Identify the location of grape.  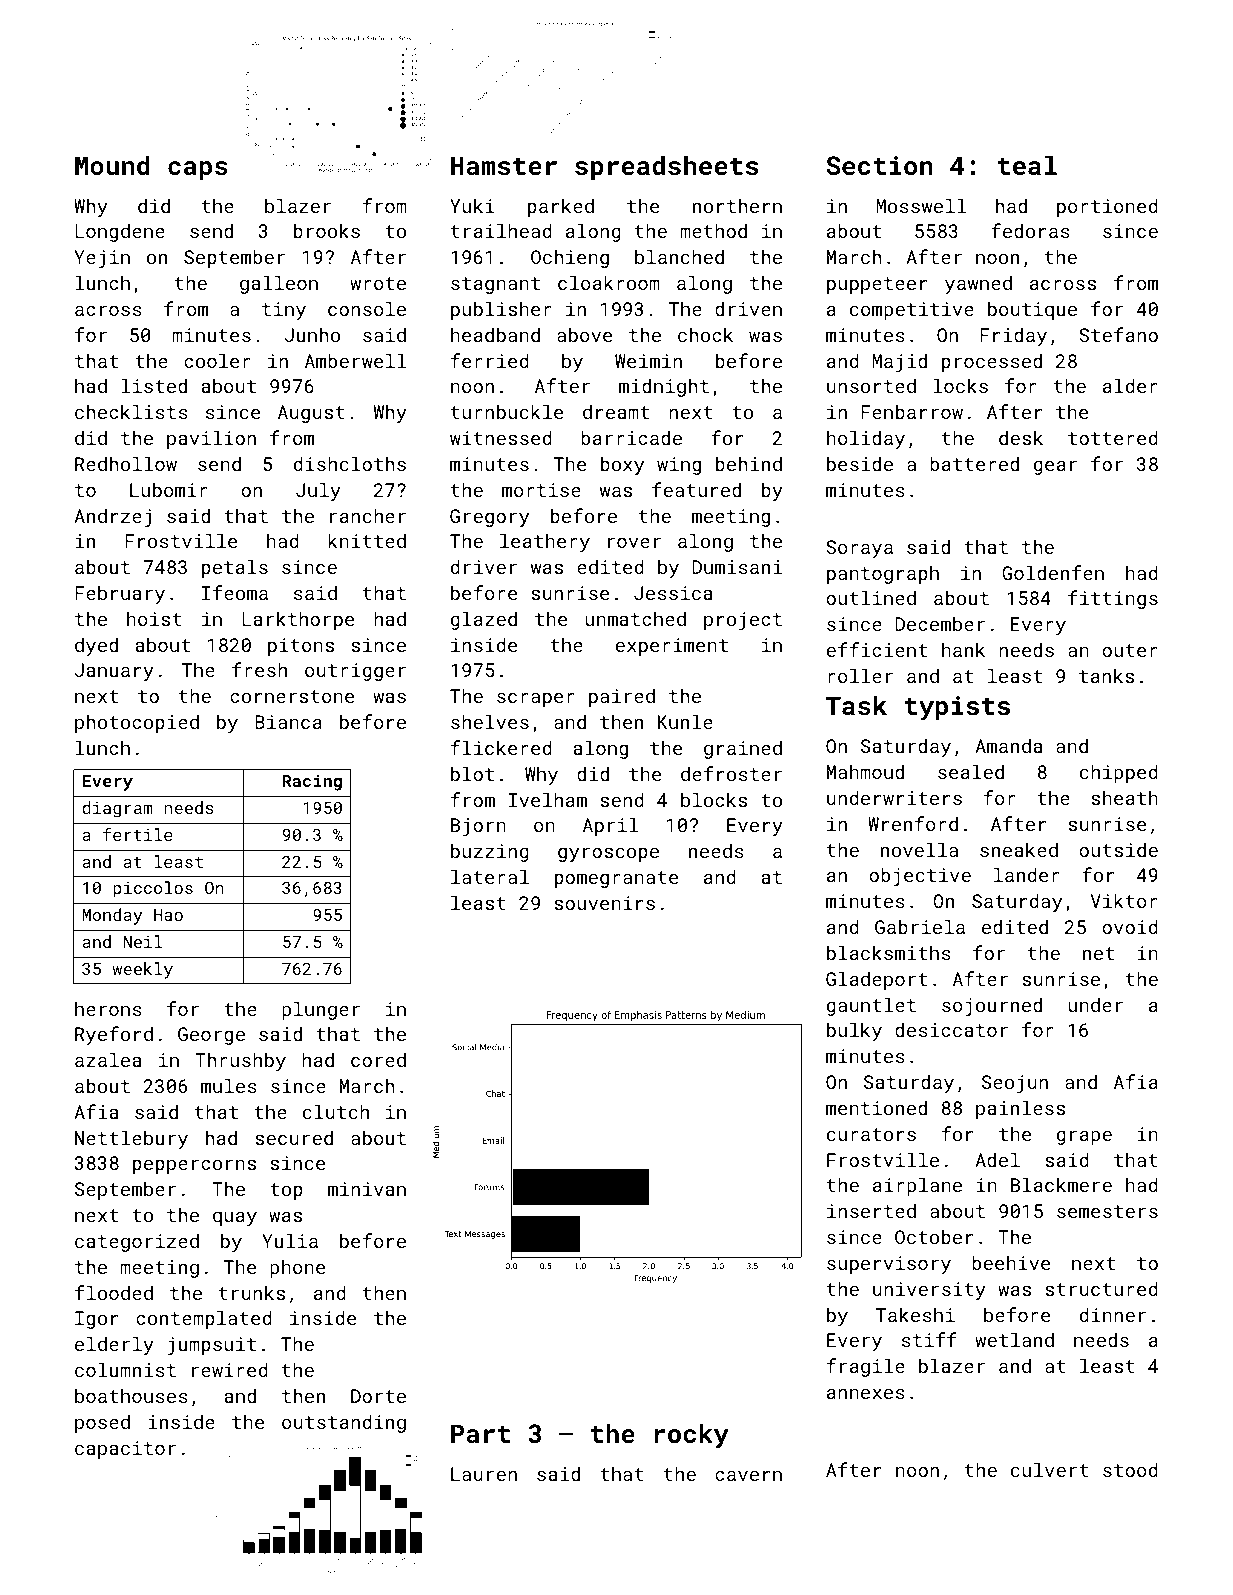
(1084, 1137).
